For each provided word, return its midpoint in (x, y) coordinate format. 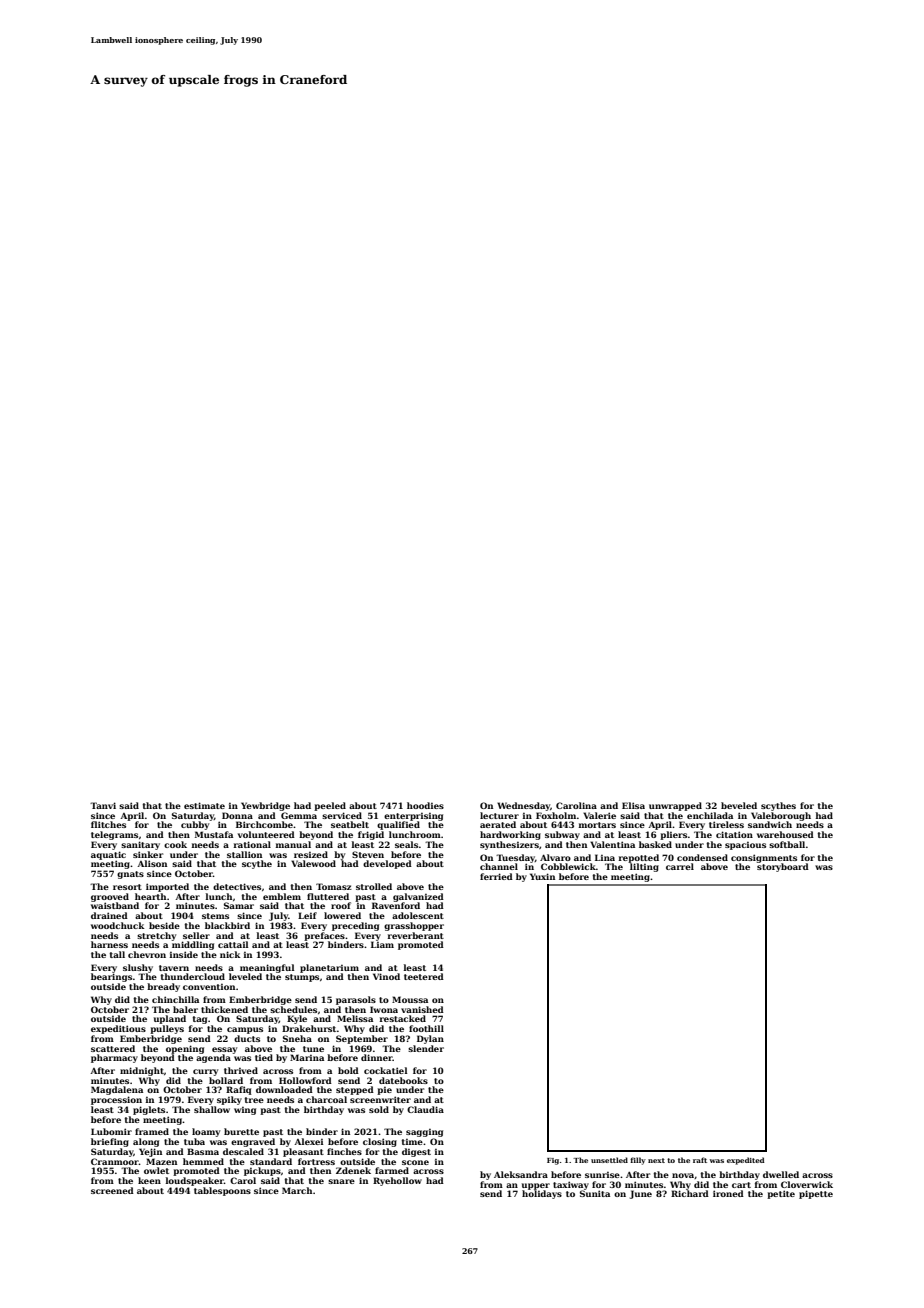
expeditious (118, 1029)
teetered (424, 976)
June (641, 1194)
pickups (262, 1171)
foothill (426, 1028)
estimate (204, 805)
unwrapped (675, 806)
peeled (330, 806)
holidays (542, 1194)
